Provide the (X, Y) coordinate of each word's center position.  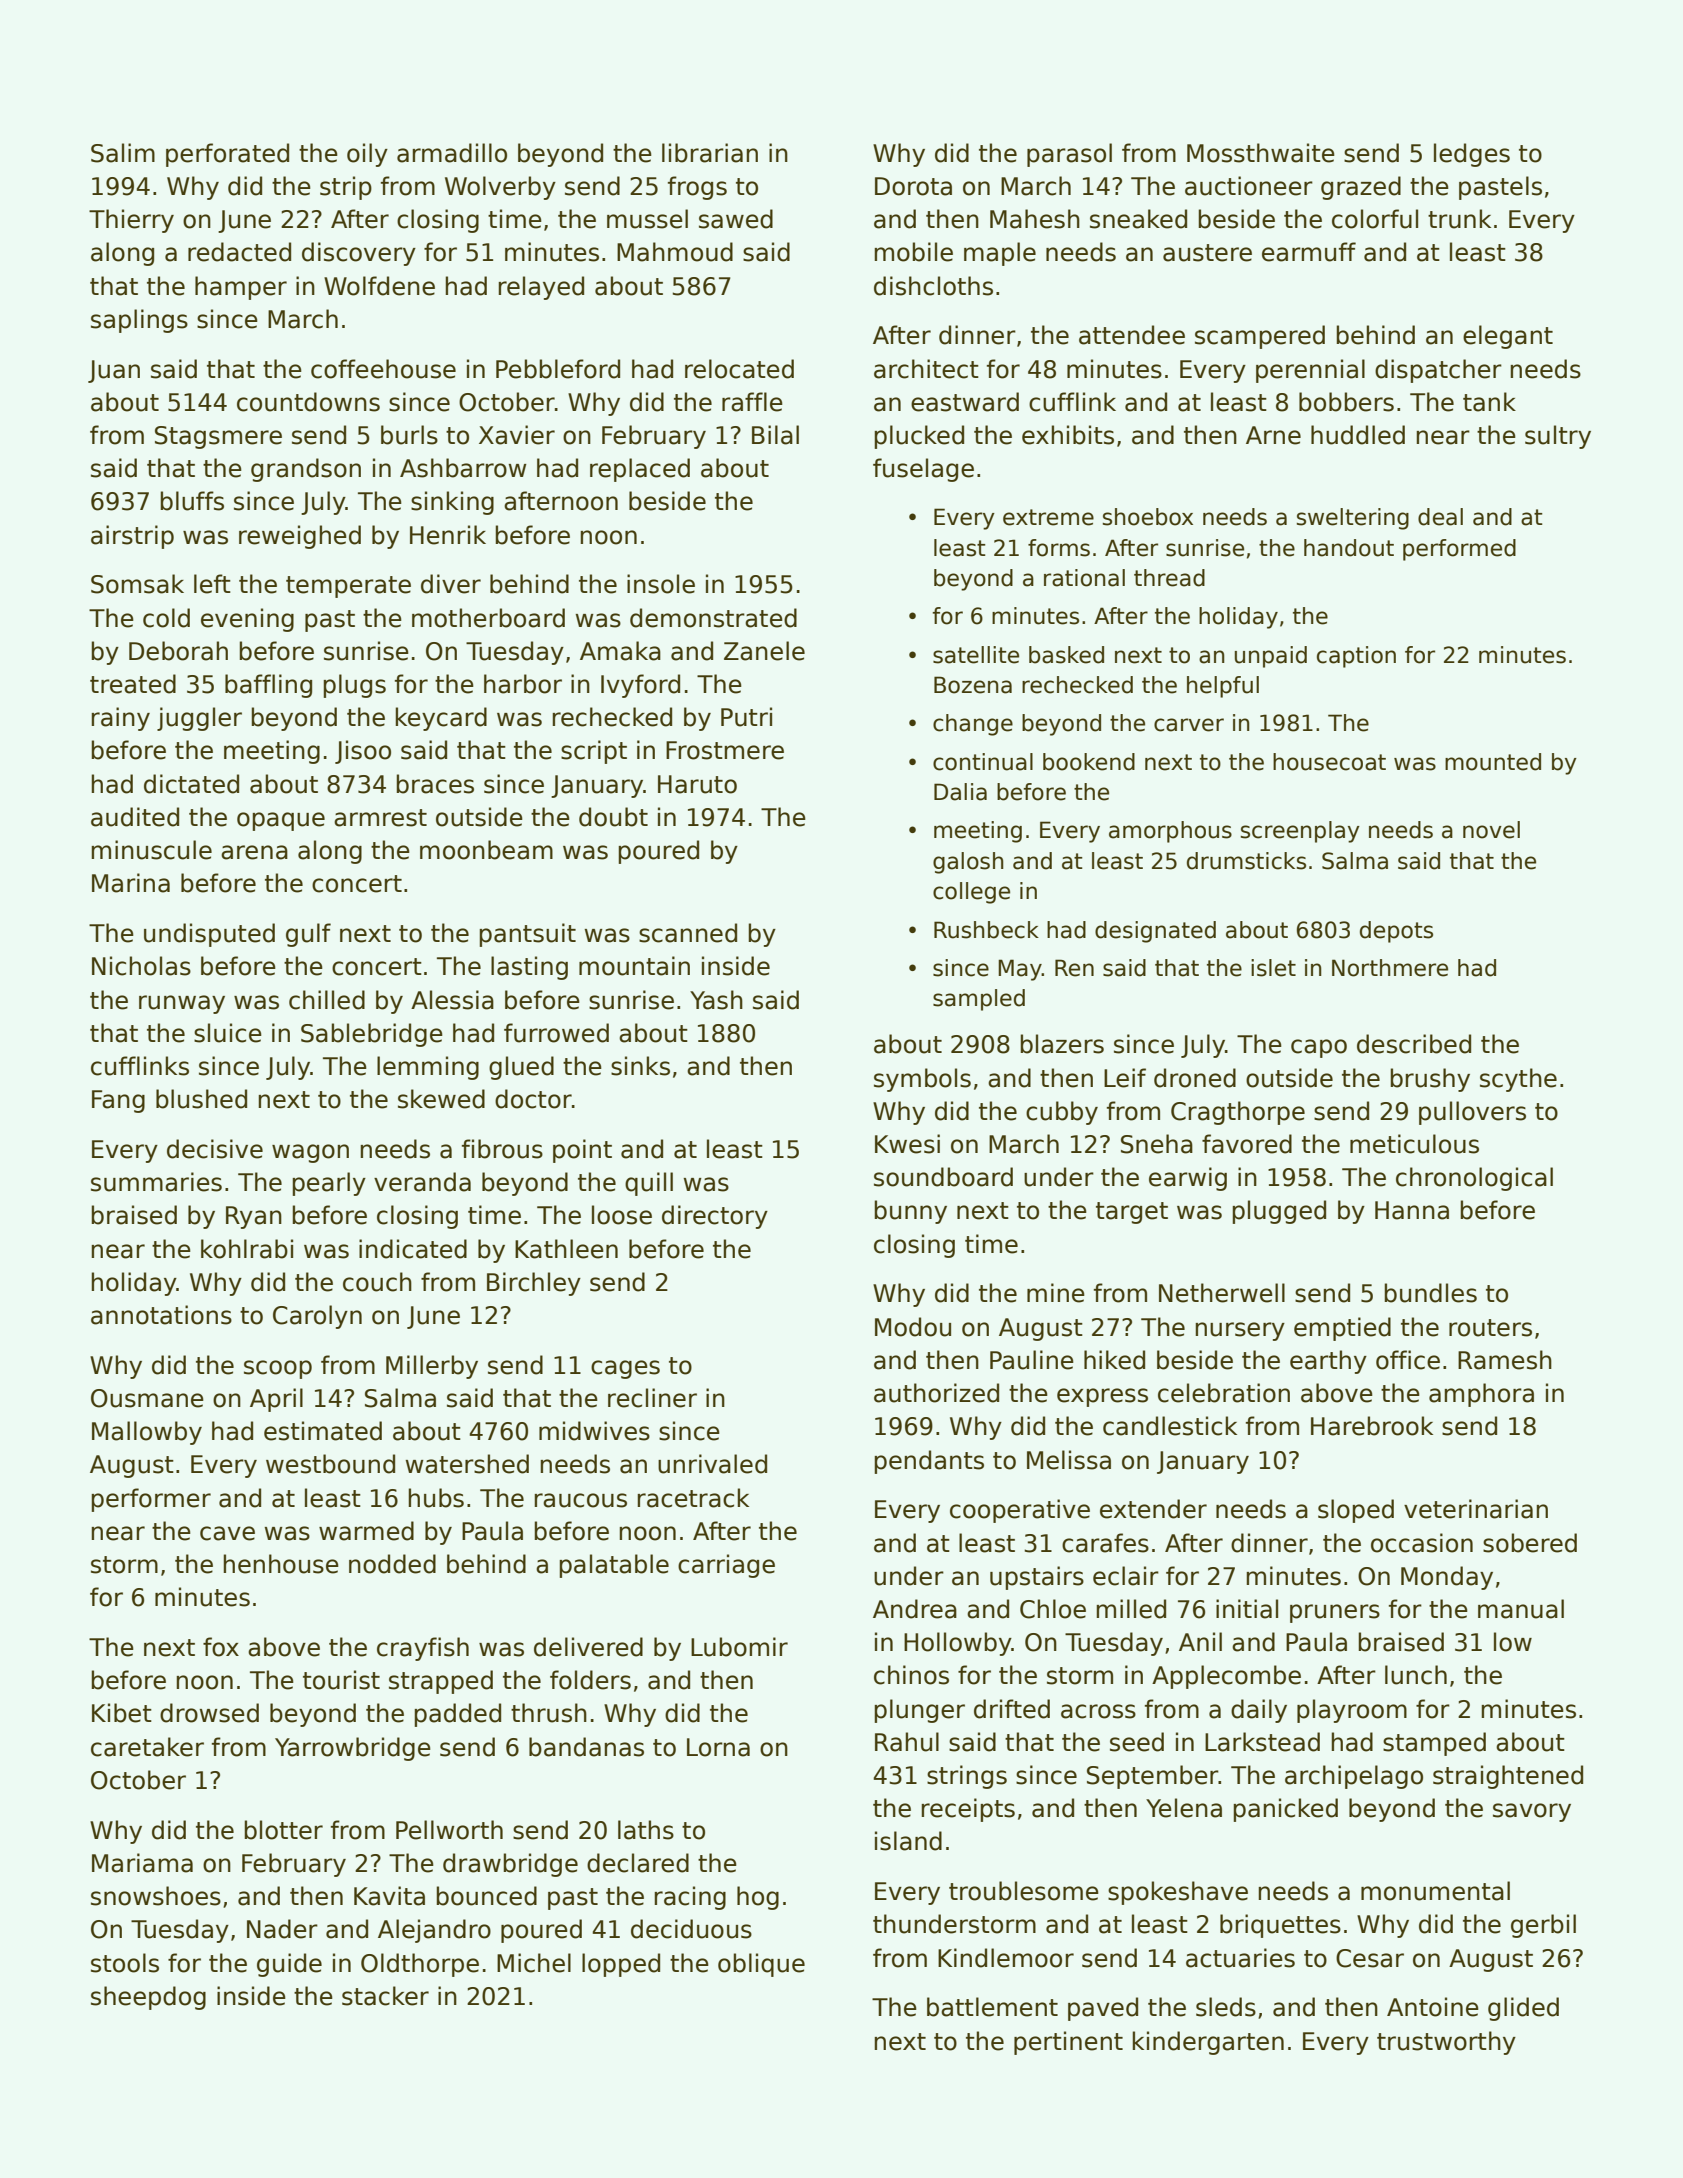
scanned (688, 933)
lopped (621, 1965)
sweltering (1353, 519)
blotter (283, 1830)
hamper (241, 288)
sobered (1530, 1543)
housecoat (1329, 762)
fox (221, 1647)
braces (435, 784)
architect (926, 369)
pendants (929, 1462)
